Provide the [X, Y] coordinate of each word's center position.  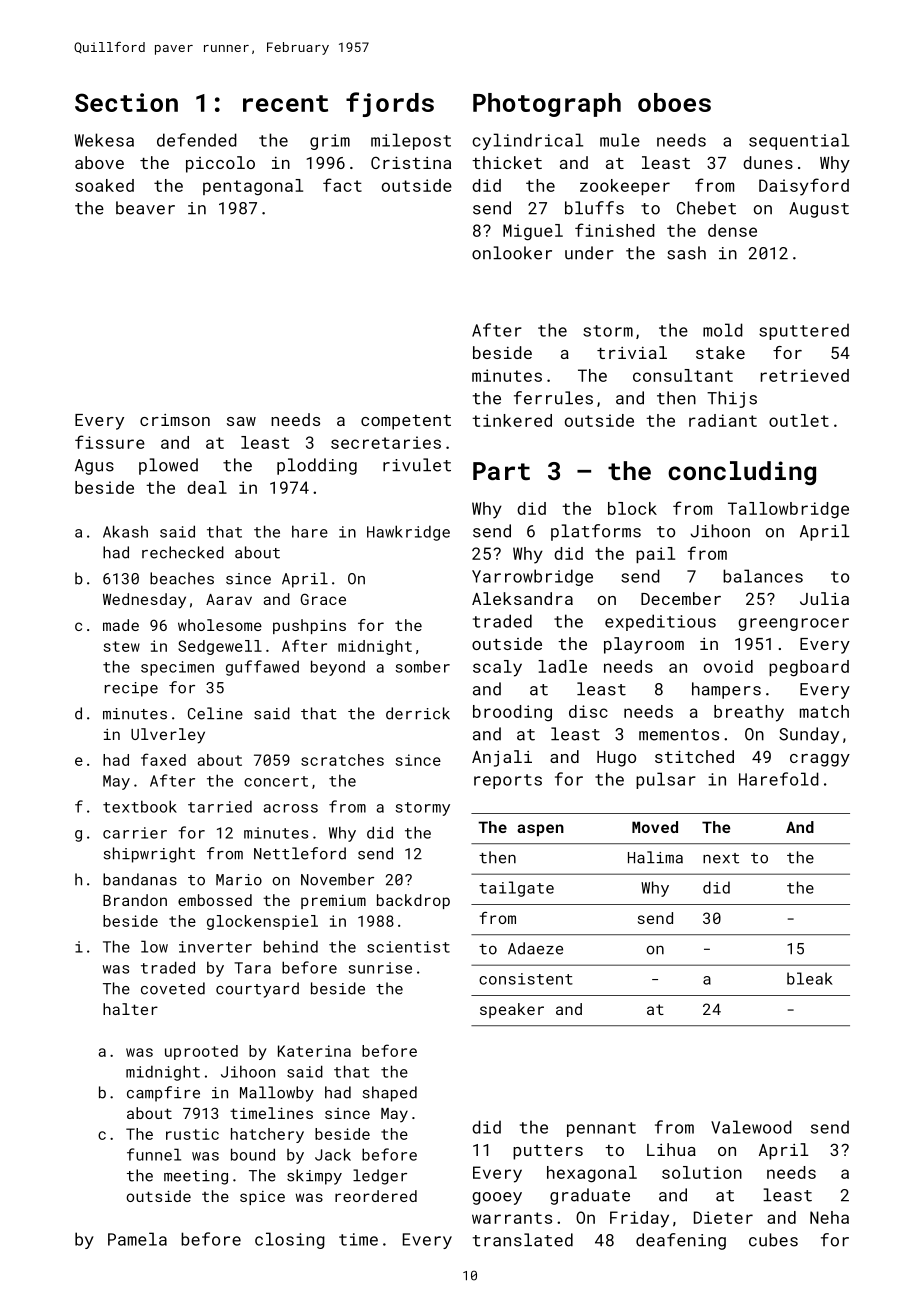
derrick [418, 713]
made [121, 625]
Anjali [502, 758]
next [721, 858]
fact [342, 185]
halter [130, 1009]
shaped [390, 1094]
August [819, 210]
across [291, 808]
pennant [601, 1129]
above [99, 162]
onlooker [512, 253]
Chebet [706, 208]
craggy [820, 760]
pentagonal [253, 187]
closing [290, 1240]
